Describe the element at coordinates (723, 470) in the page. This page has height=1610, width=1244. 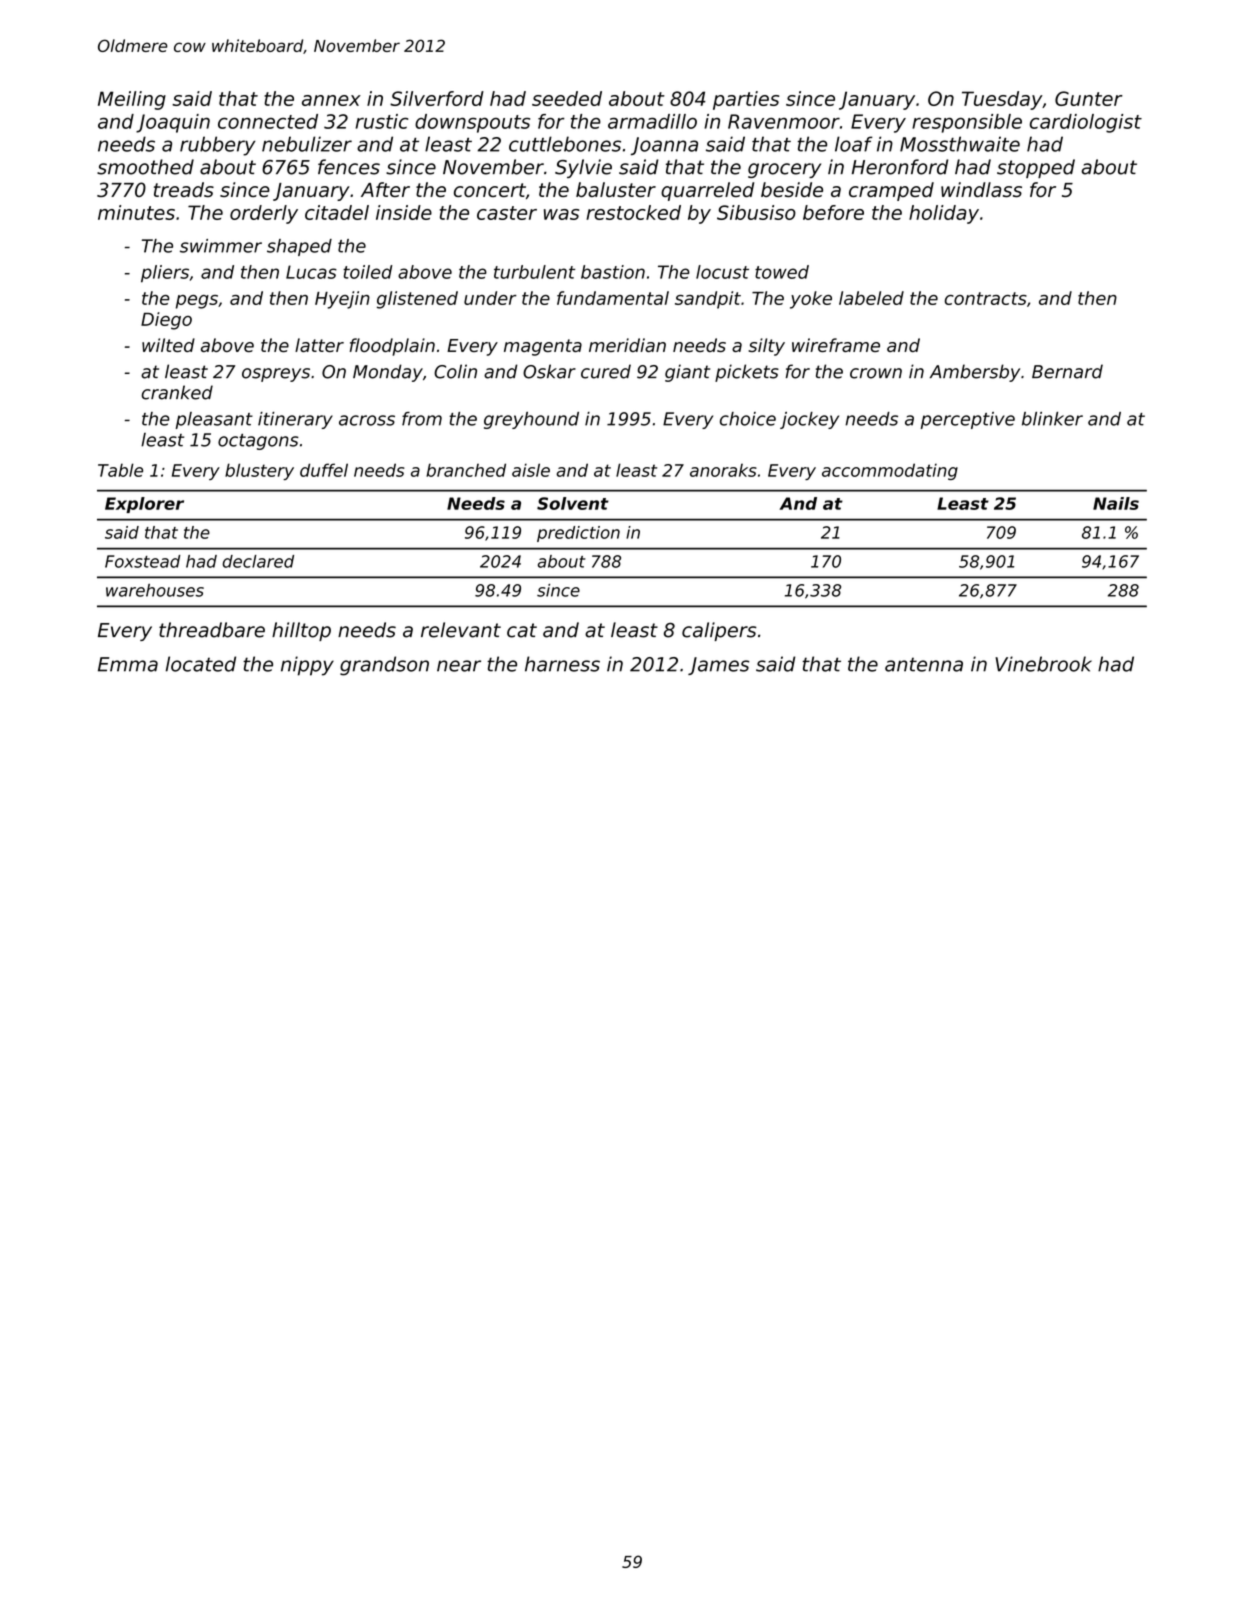
I see `anoraks` at that location.
